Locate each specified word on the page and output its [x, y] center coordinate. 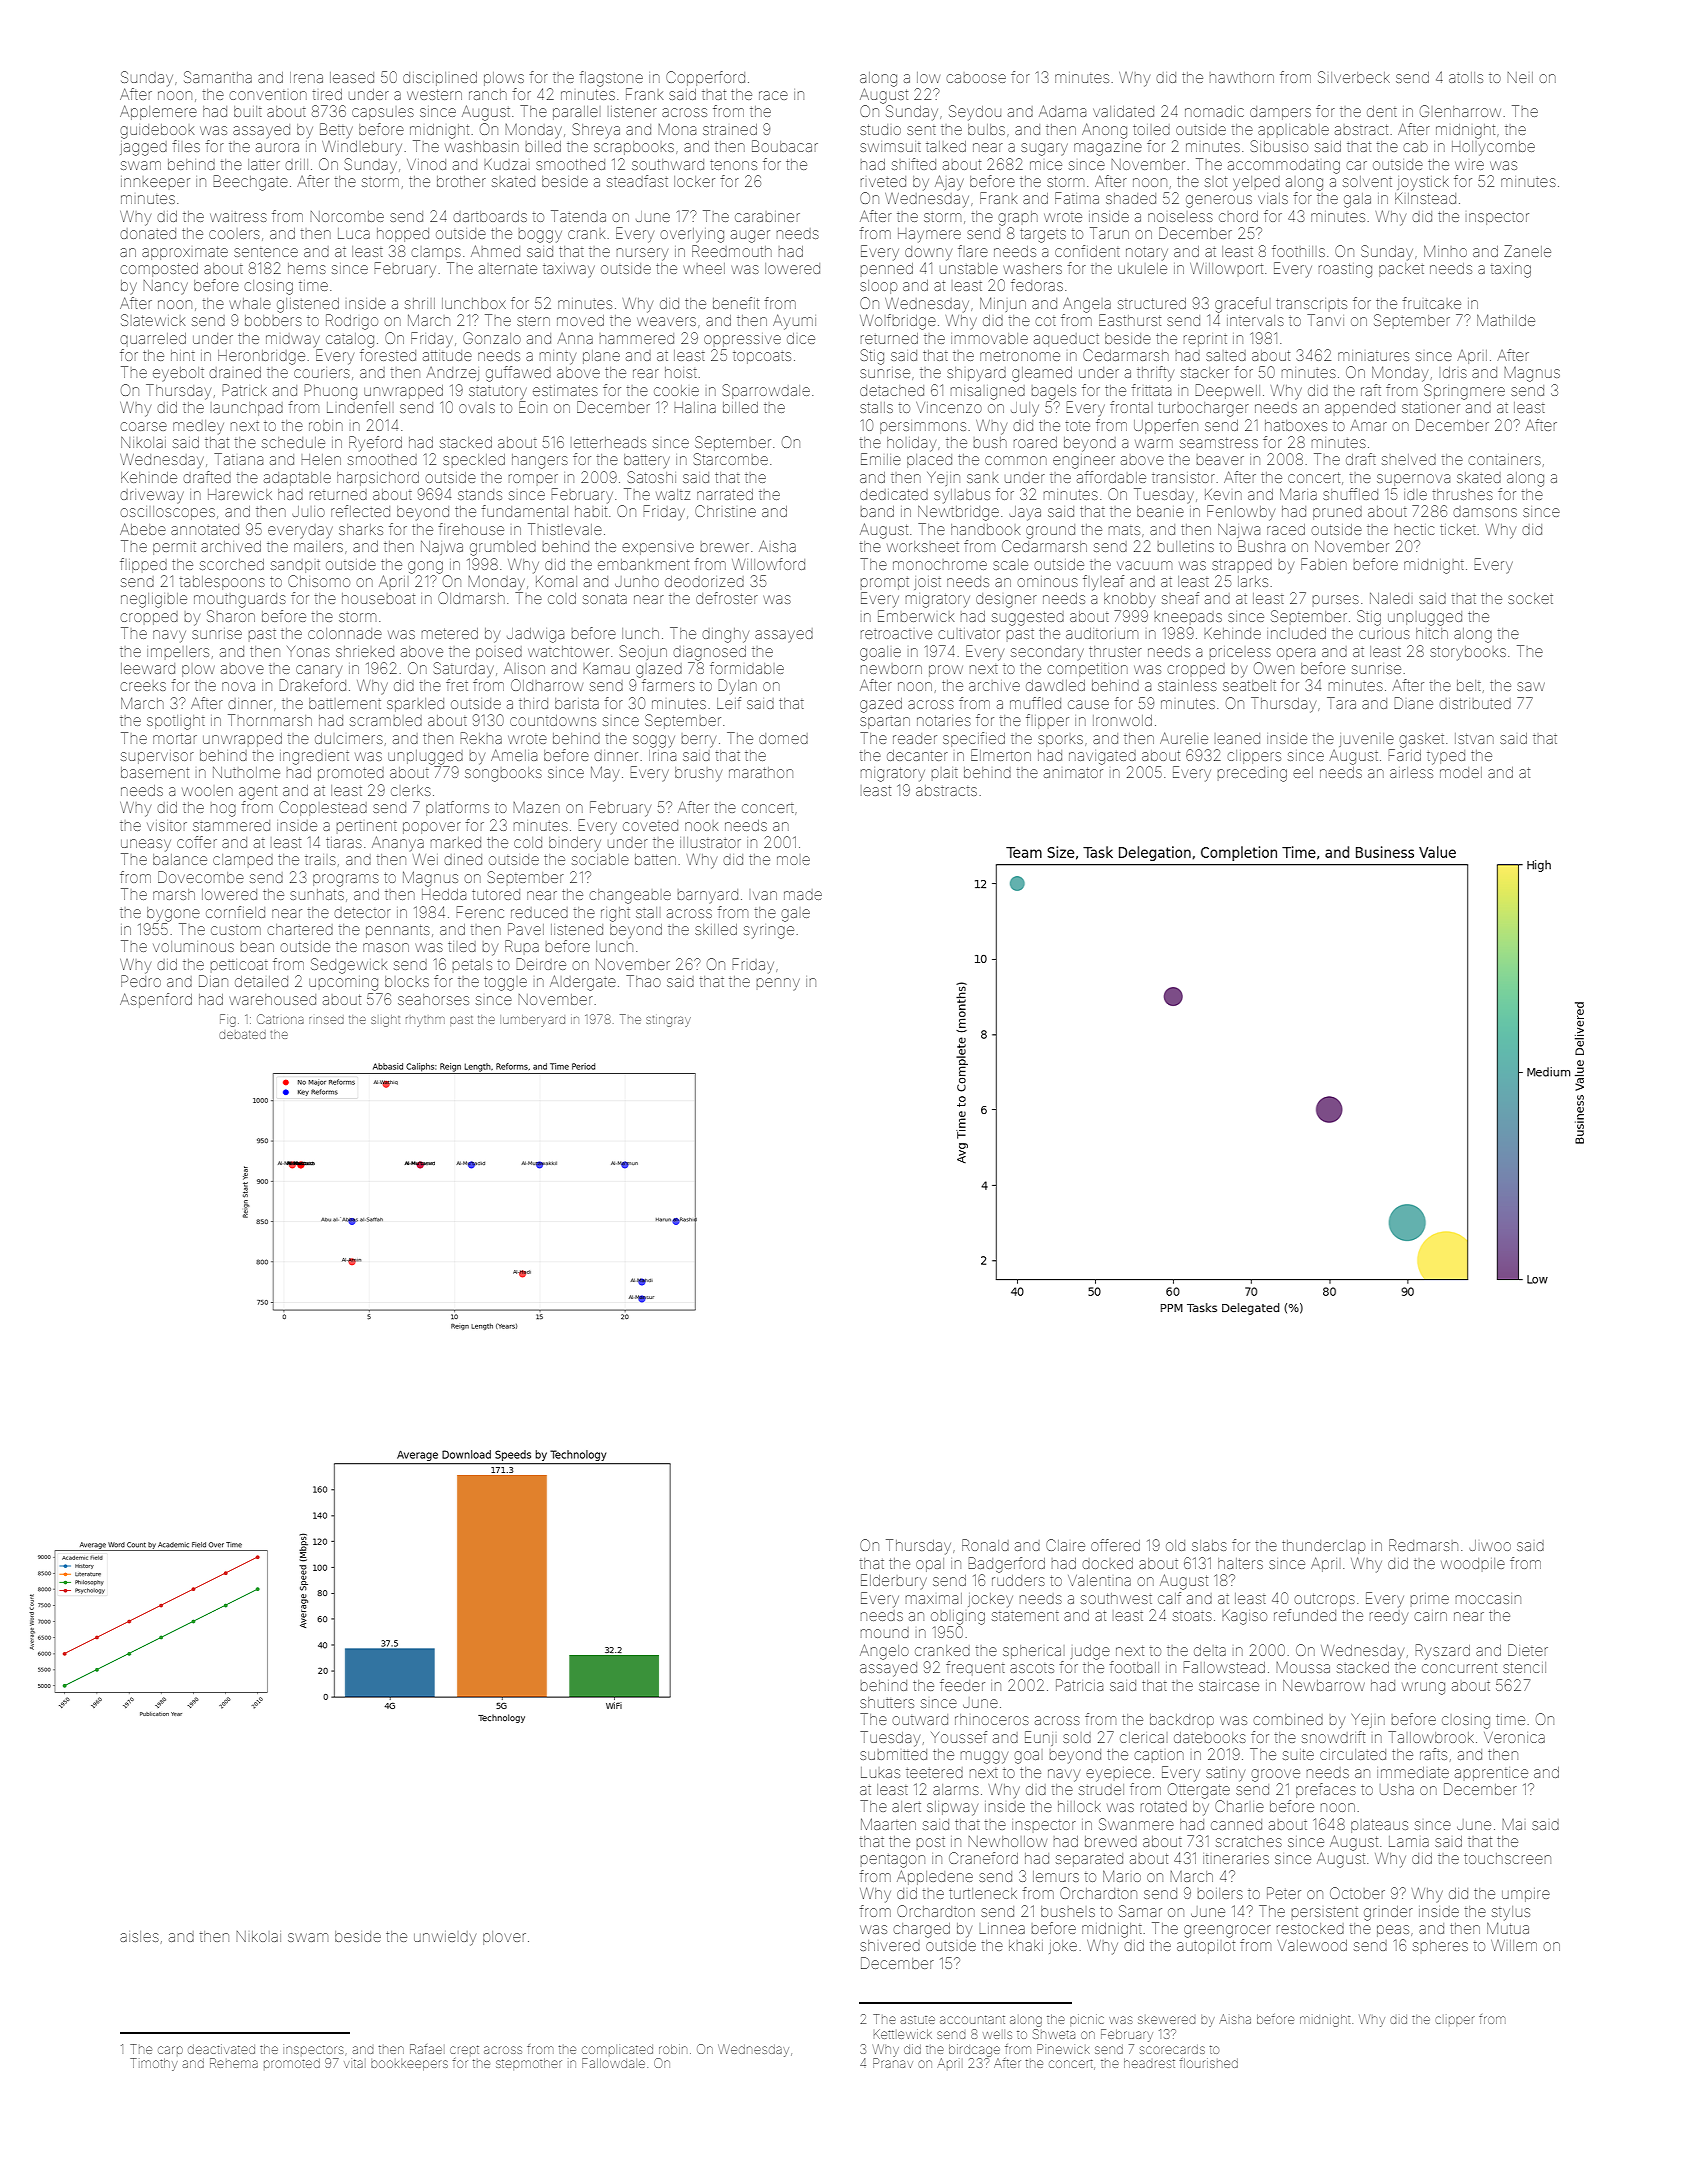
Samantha [218, 77]
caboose [976, 78]
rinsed [326, 1020]
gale [795, 915]
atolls [1466, 77]
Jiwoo [1490, 1545]
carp [170, 2050]
